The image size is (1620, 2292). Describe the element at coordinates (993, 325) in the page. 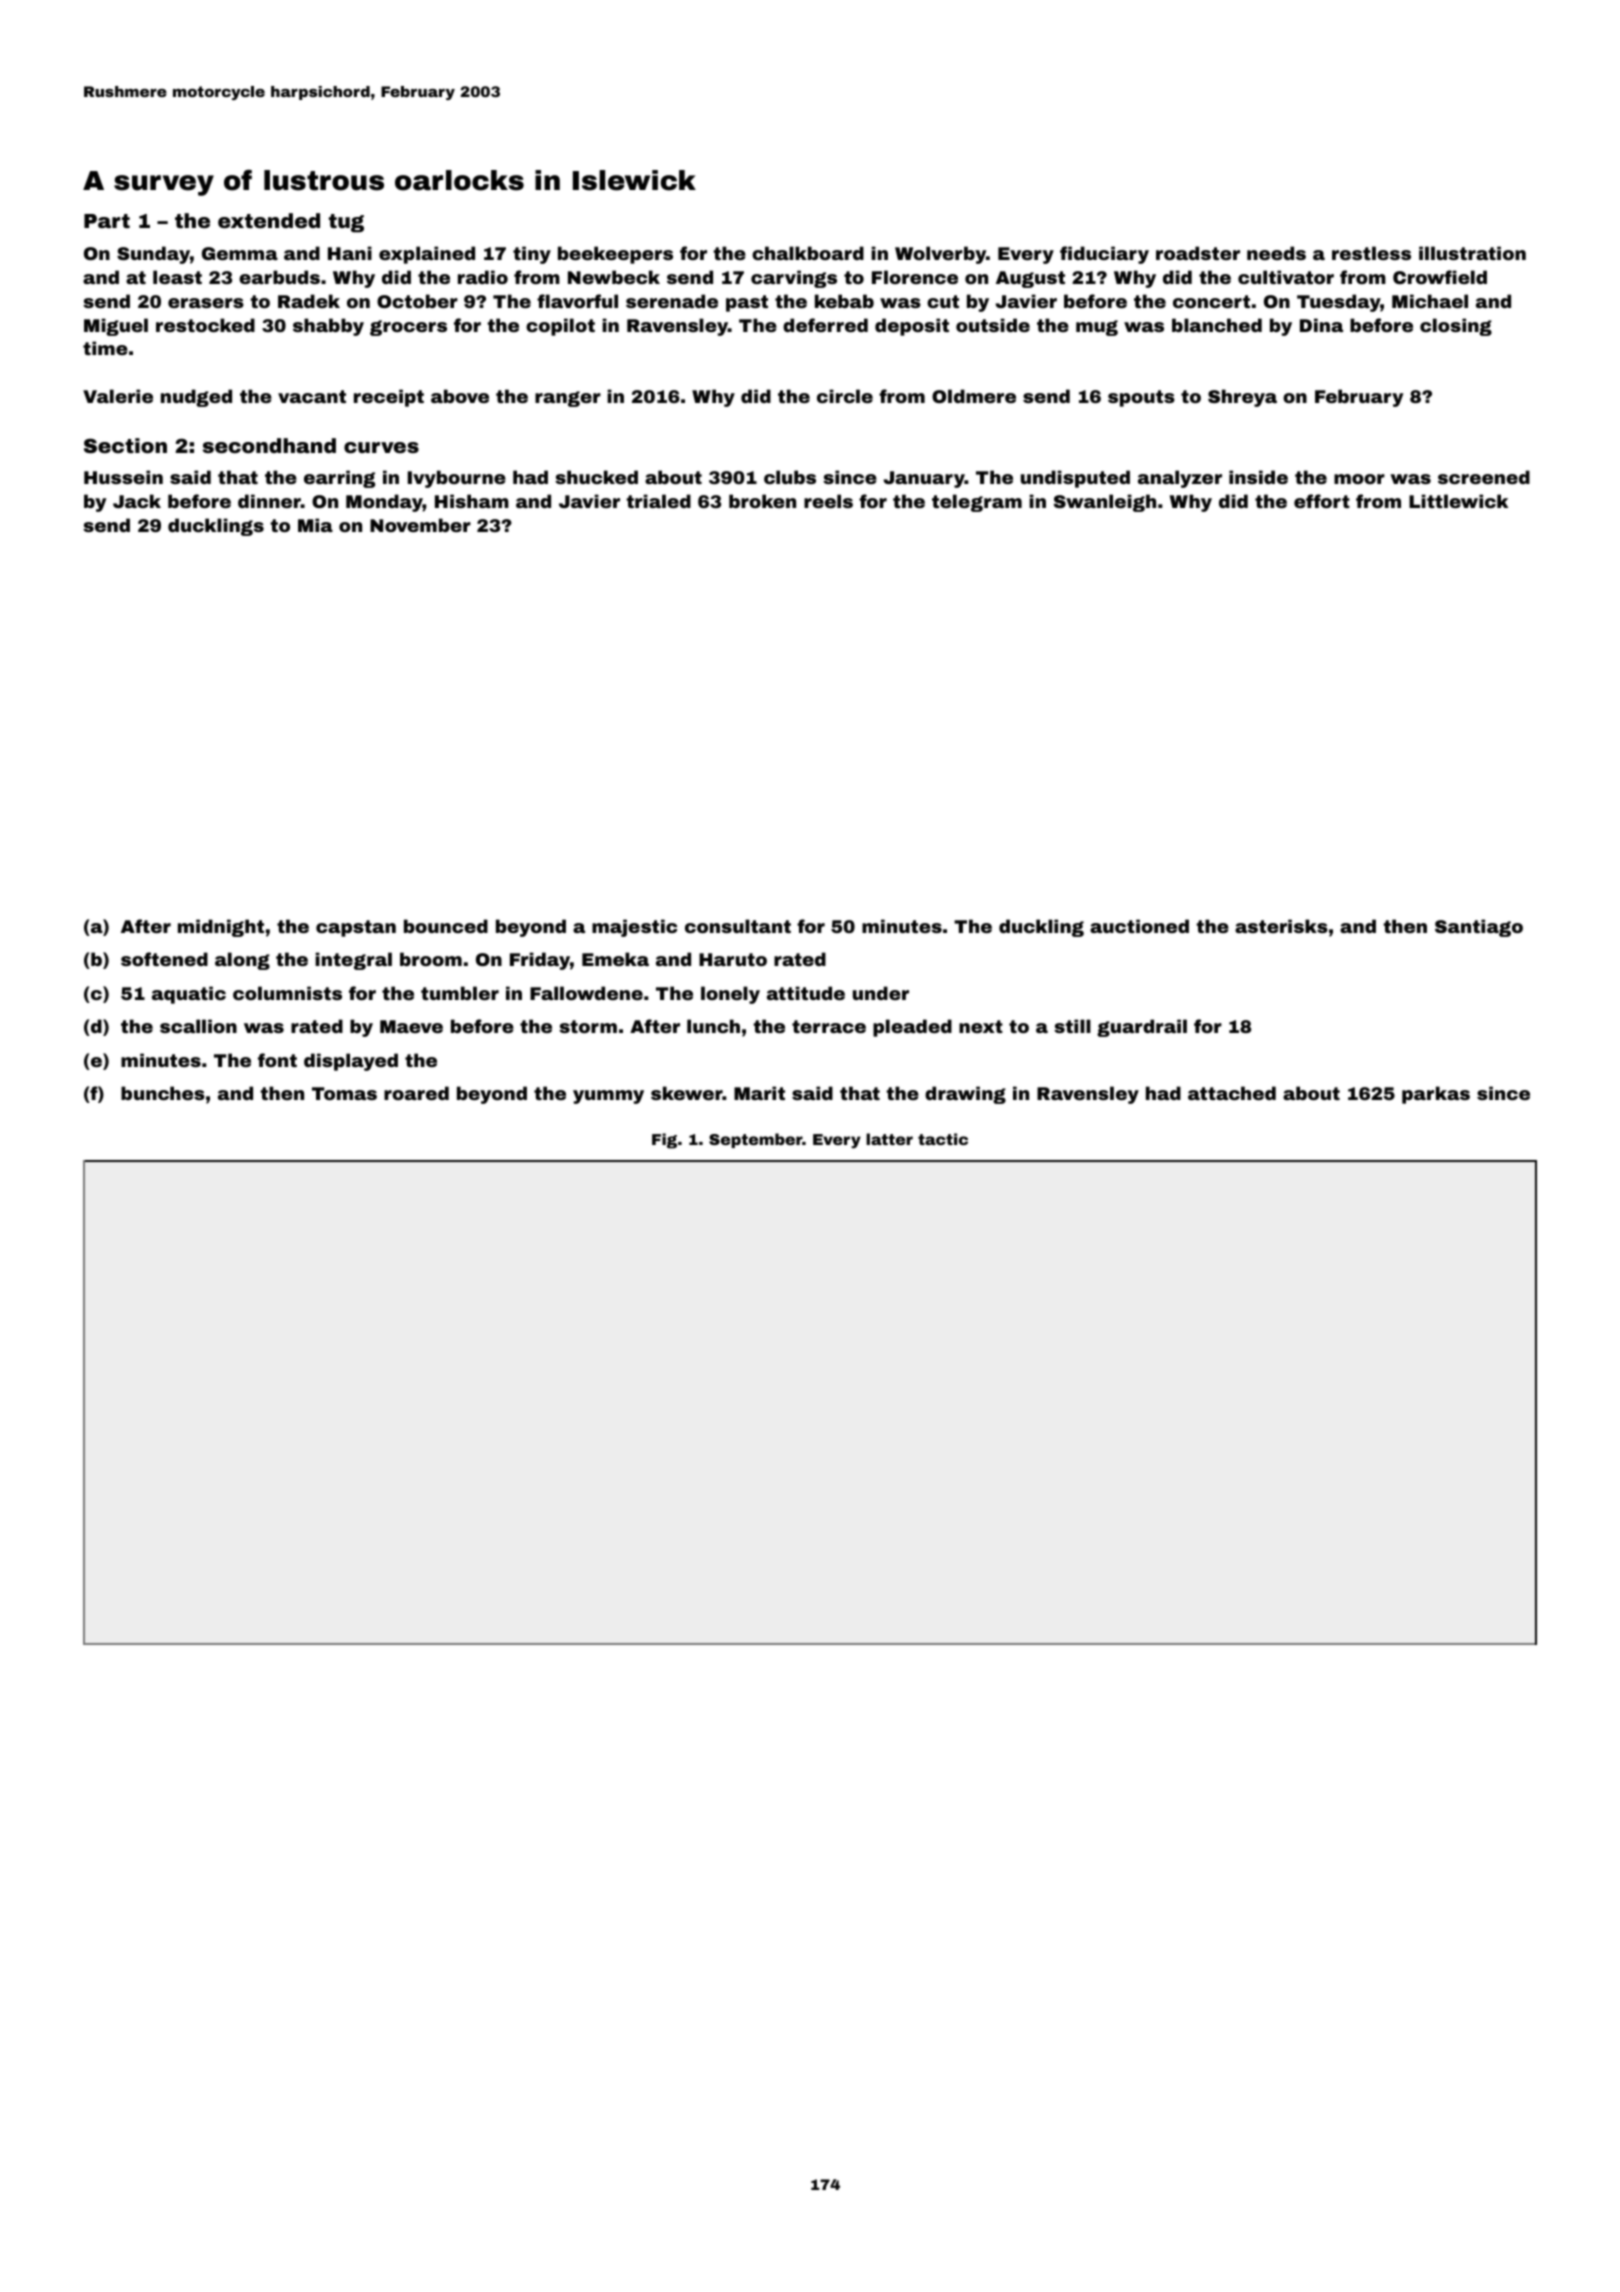

I see `outside` at that location.
